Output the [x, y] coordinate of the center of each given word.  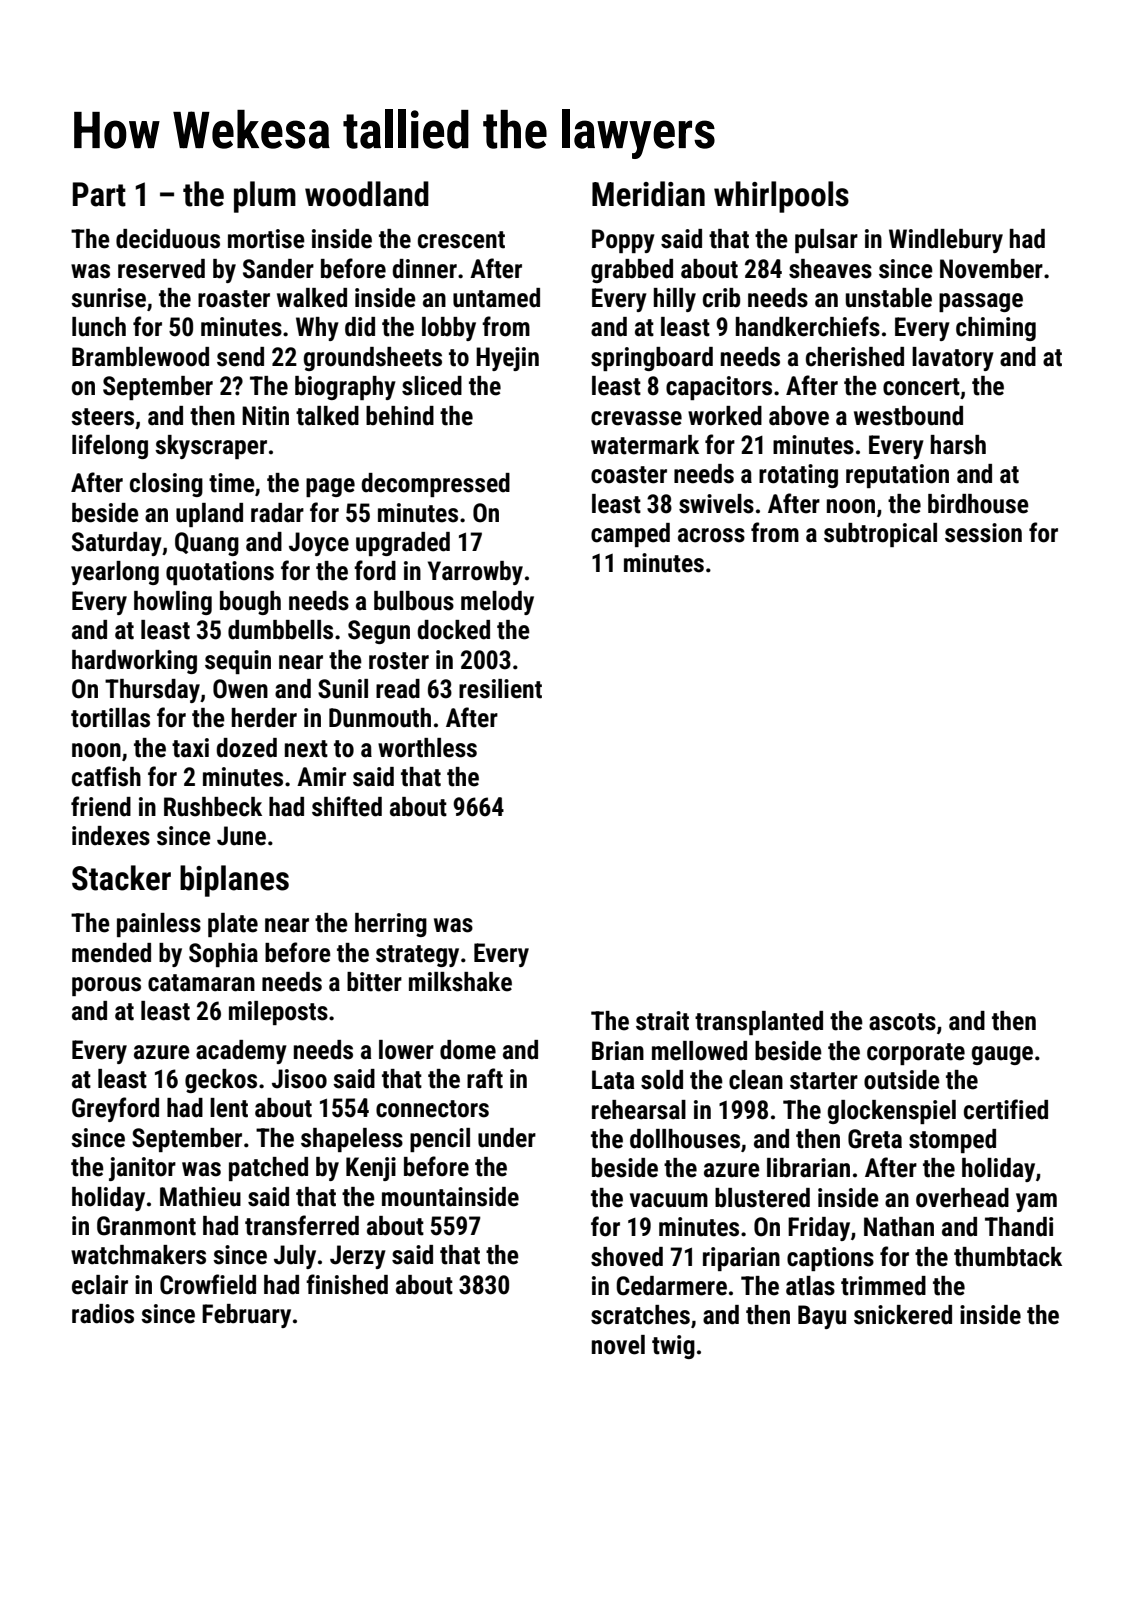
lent [229, 1108]
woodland [367, 194]
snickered [903, 1315]
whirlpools [781, 197]
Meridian [648, 194]
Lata [613, 1080]
